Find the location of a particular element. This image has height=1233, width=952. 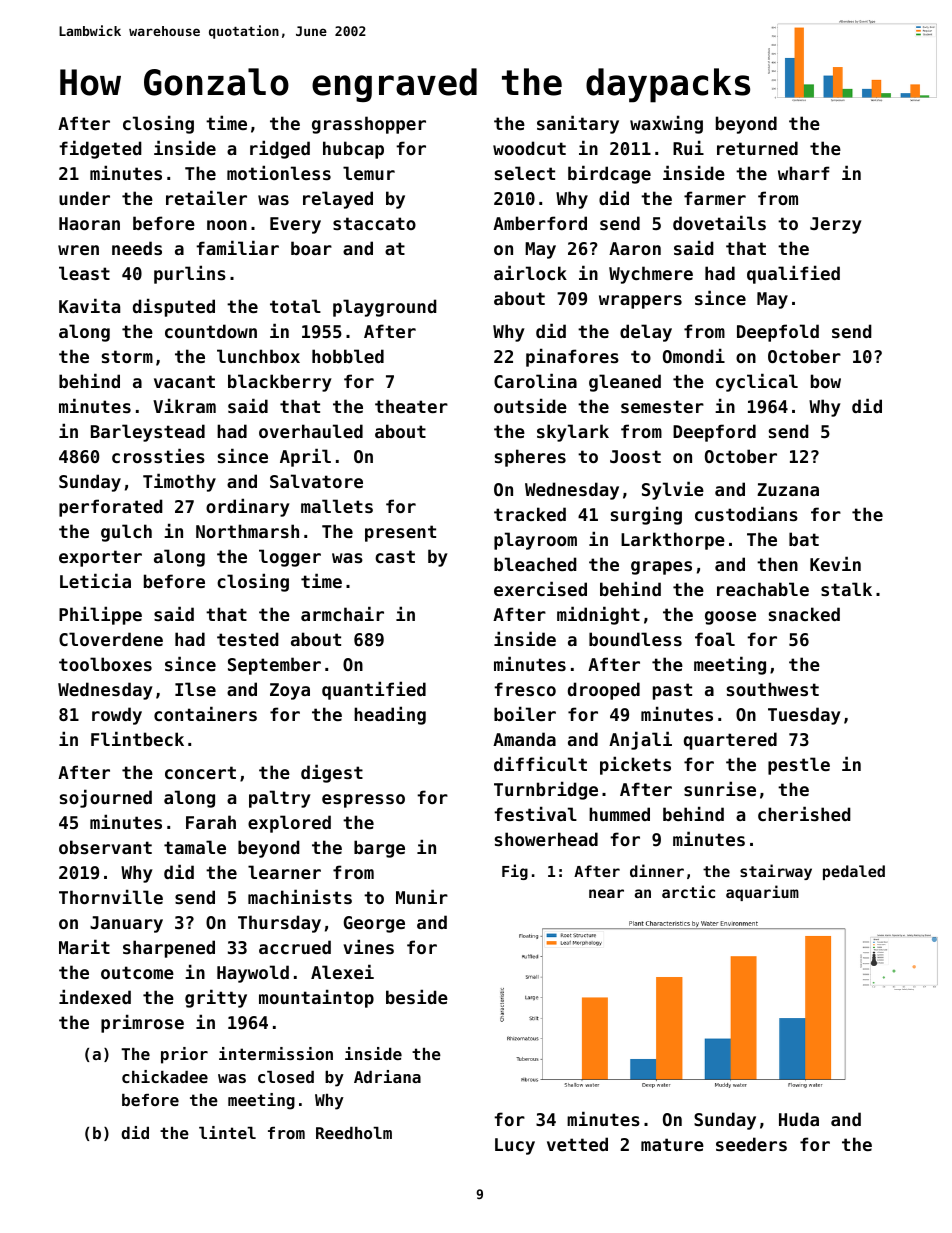

Cloverdene is located at coordinates (111, 639).
